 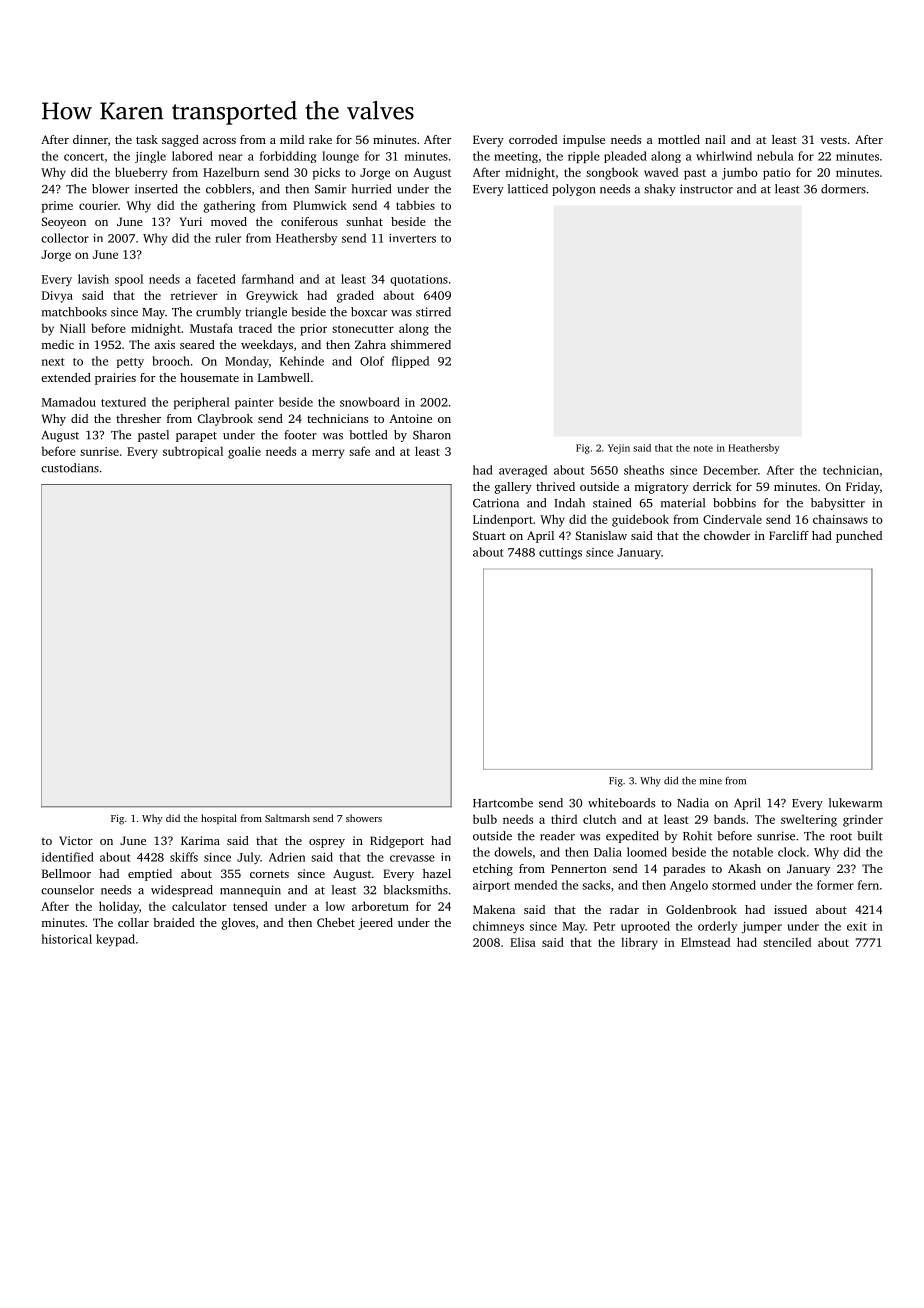 I want to click on note, so click(x=703, y=448).
